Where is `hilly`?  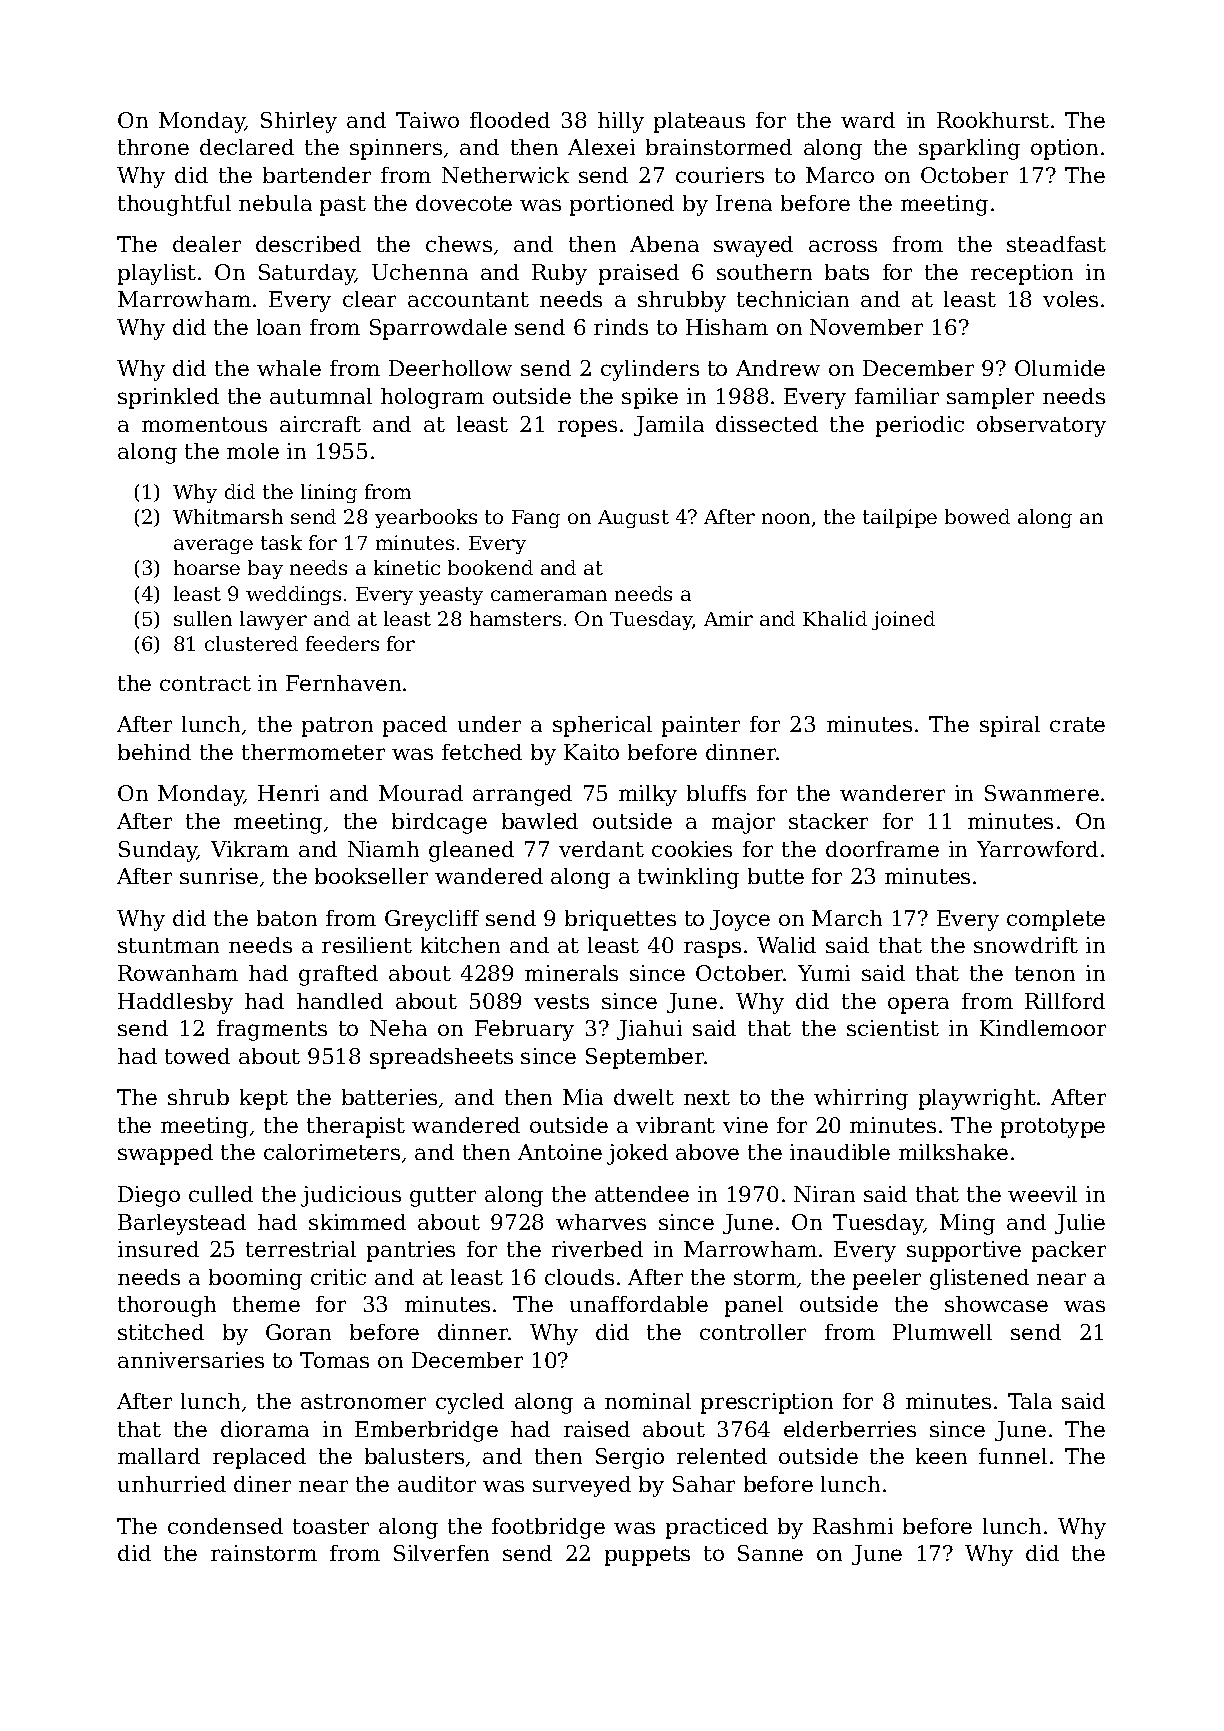
hilly is located at coordinates (621, 122).
